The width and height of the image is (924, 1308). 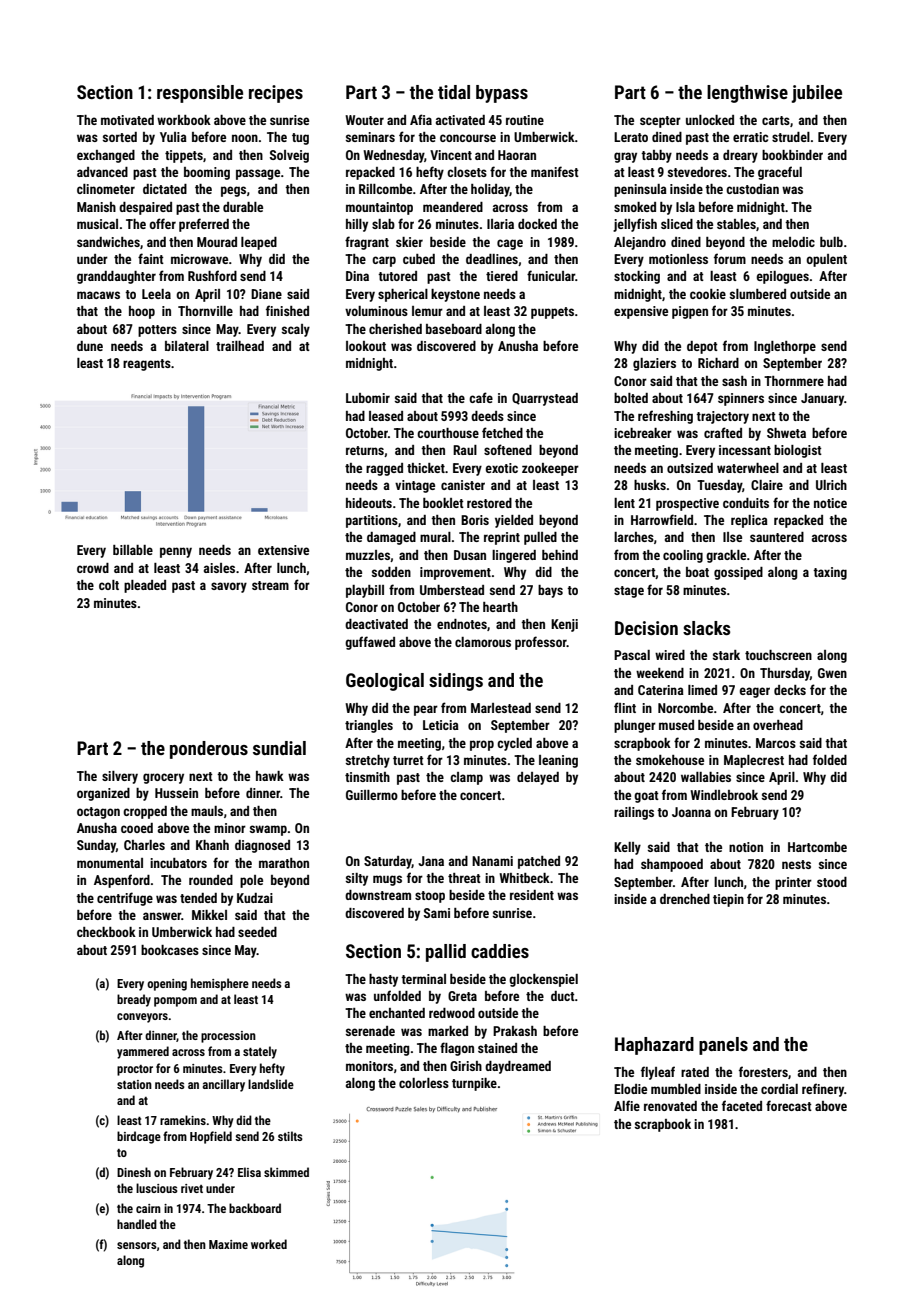 What do you see at coordinates (798, 451) in the image?
I see `biologist` at bounding box center [798, 451].
